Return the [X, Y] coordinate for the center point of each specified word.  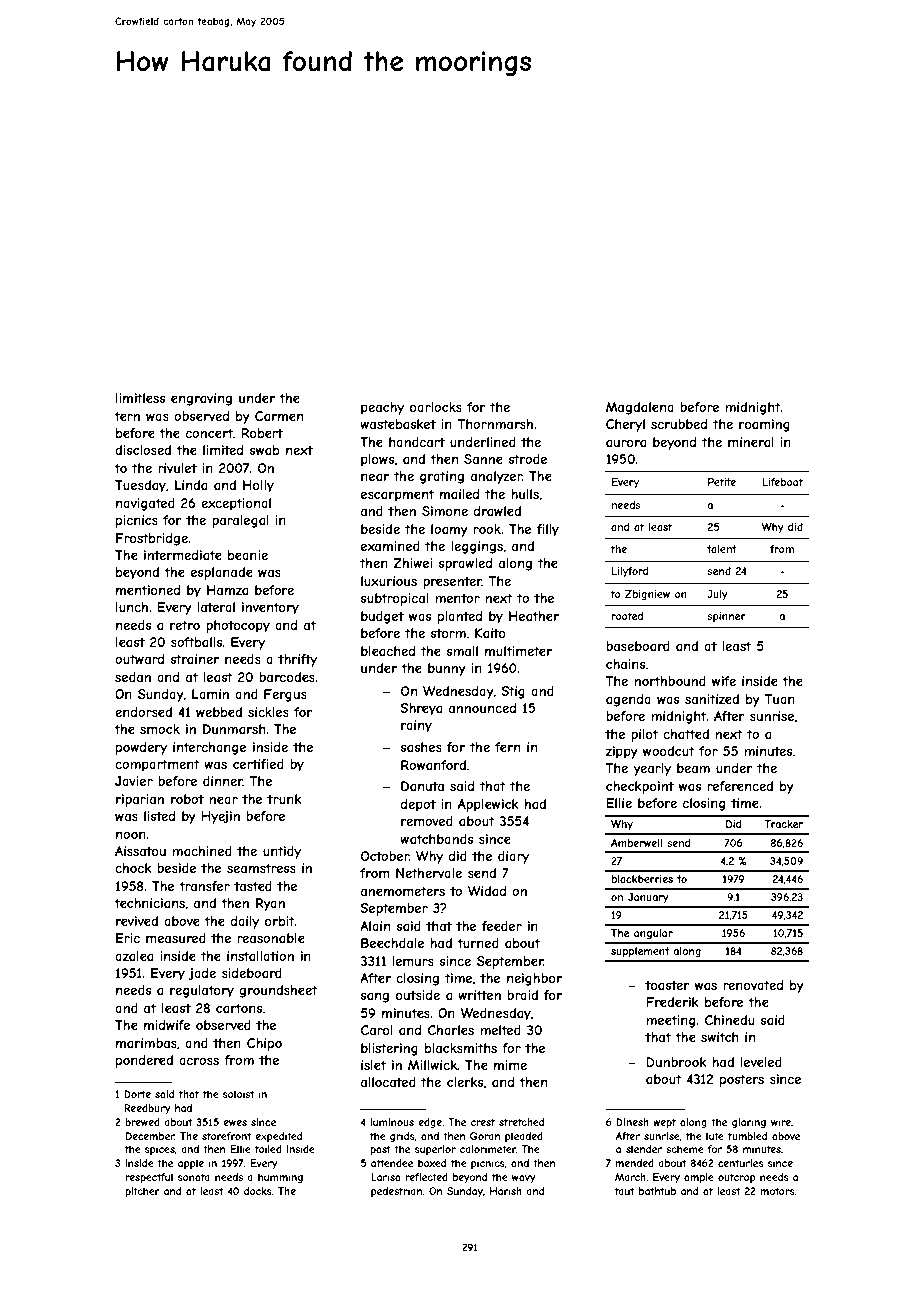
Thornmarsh [495, 424]
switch [720, 1037]
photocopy [238, 626]
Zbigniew [647, 595]
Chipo [264, 1044]
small [462, 651]
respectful [149, 1178]
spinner [726, 617]
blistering [389, 1049]
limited [223, 450]
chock [133, 868]
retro [185, 625]
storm [448, 633]
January [648, 898]
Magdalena [640, 408]
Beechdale [392, 943]
